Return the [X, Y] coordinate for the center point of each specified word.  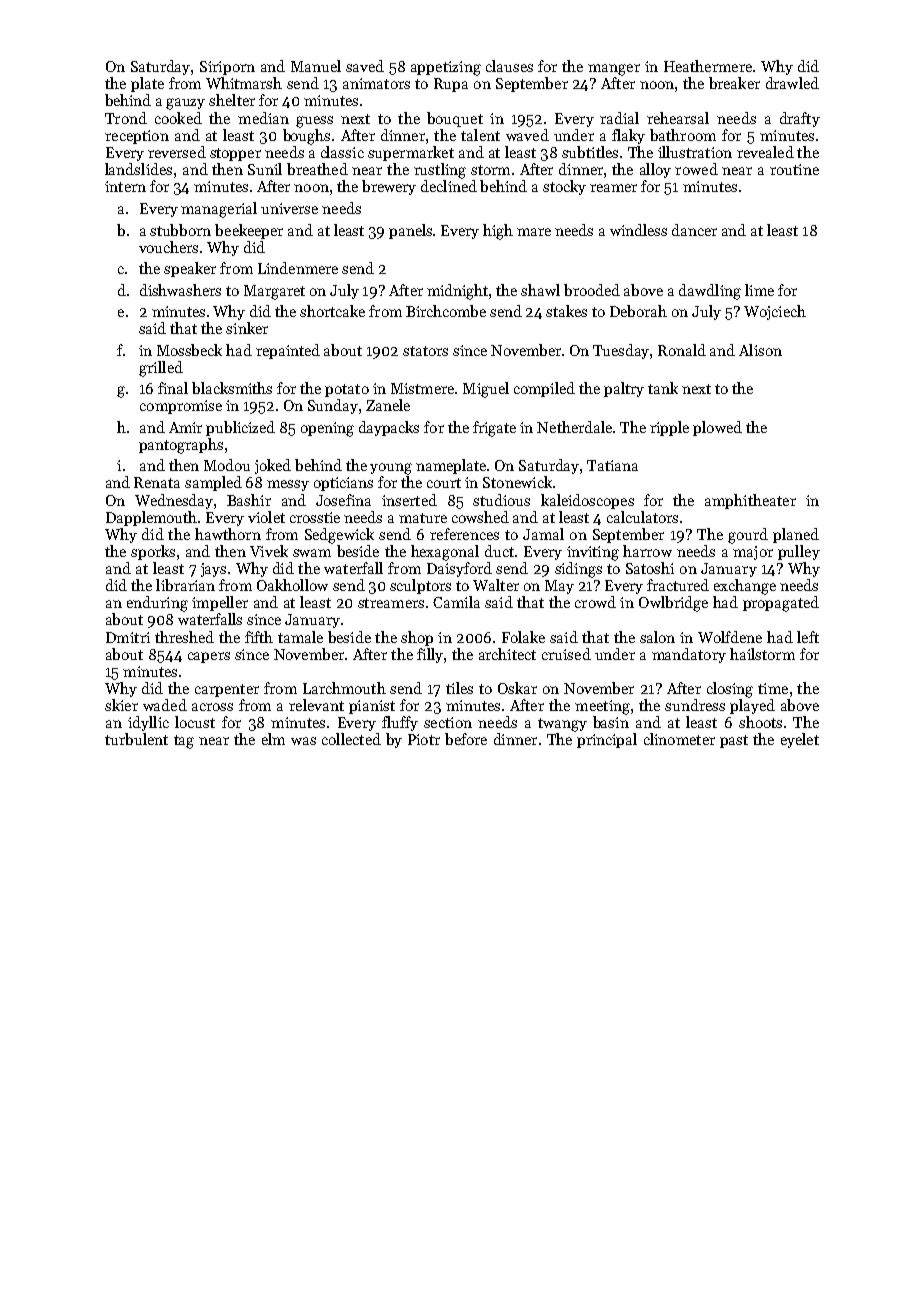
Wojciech [775, 312]
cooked [178, 118]
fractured [678, 585]
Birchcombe [446, 311]
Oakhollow [292, 585]
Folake [523, 637]
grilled [161, 369]
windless [638, 230]
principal [607, 740]
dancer [694, 230]
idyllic [148, 723]
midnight [457, 292]
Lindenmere [298, 268]
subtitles [590, 152]
